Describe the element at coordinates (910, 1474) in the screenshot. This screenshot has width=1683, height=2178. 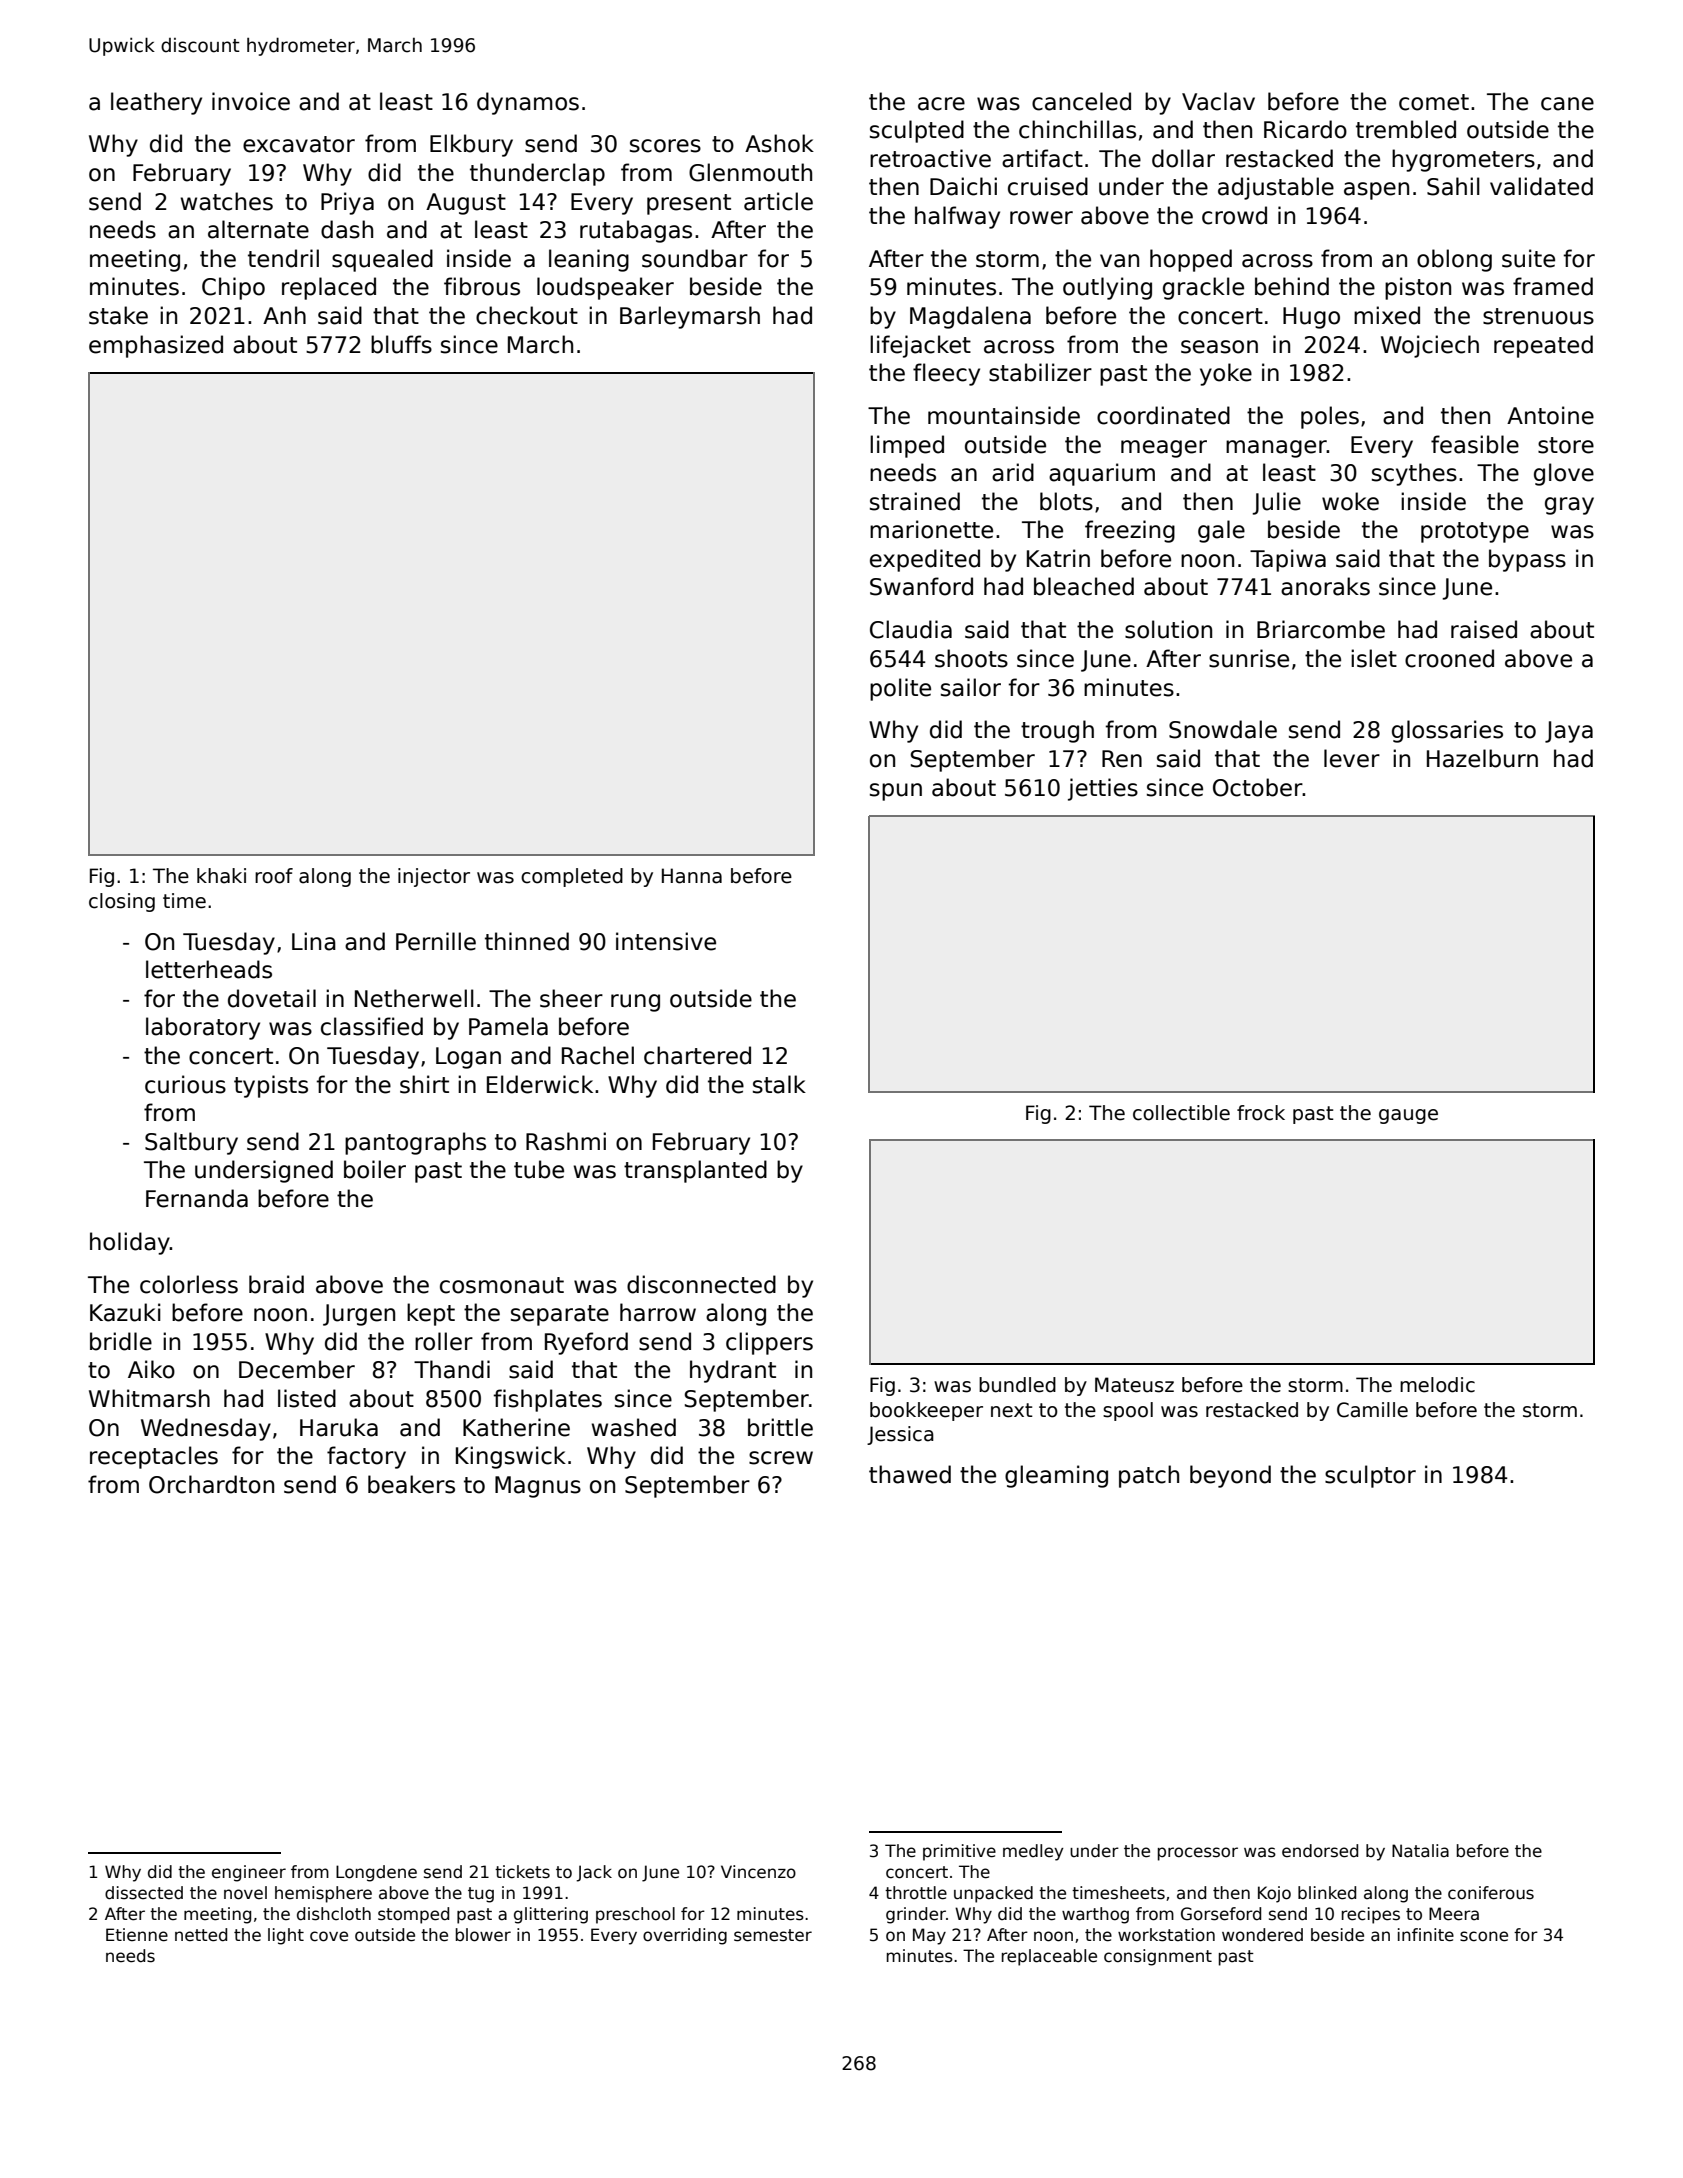
I see `thawed` at that location.
